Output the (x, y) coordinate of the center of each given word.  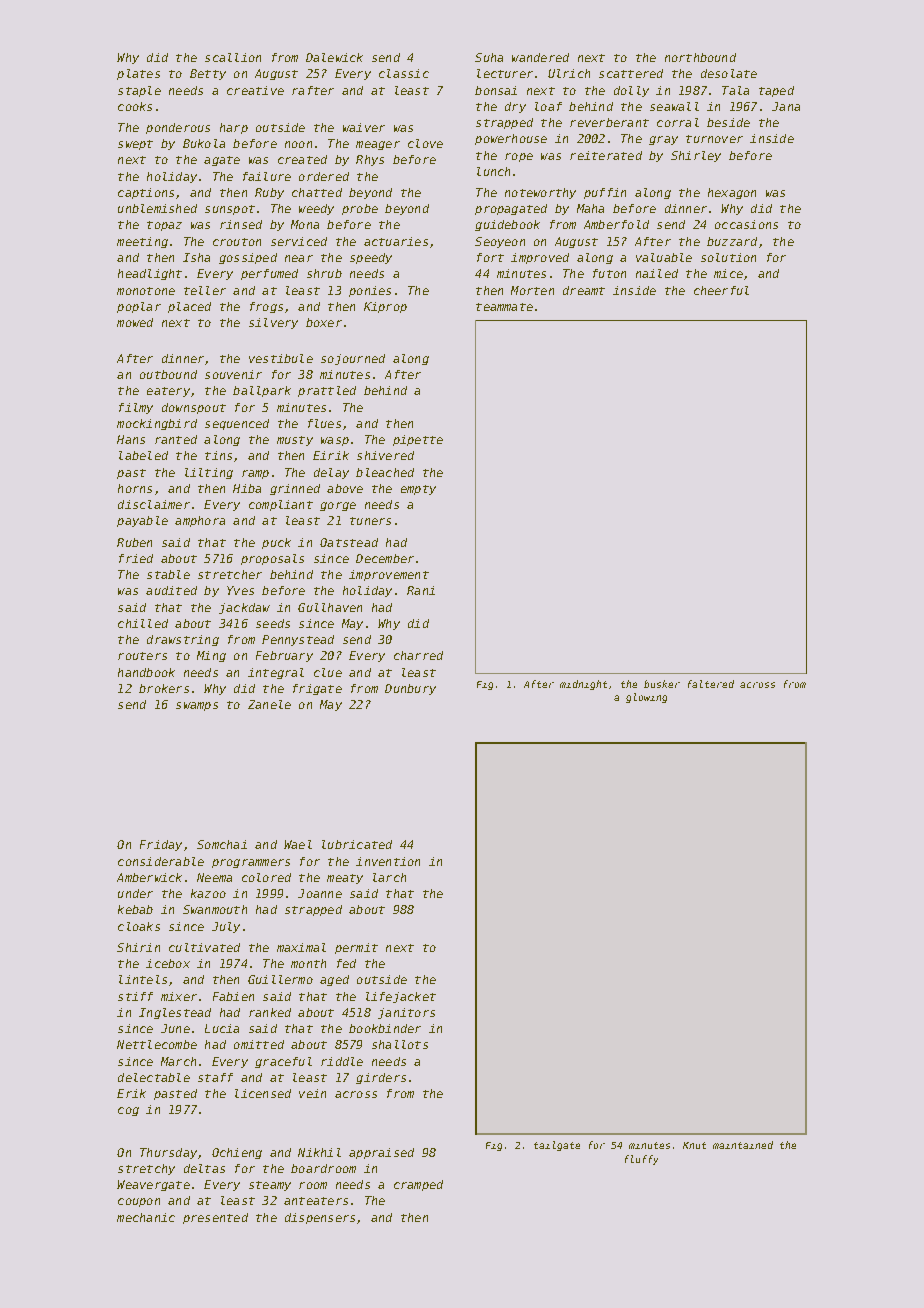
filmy (136, 408)
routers (142, 656)
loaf (548, 106)
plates (138, 74)
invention (388, 861)
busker (662, 684)
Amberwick (149, 877)
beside (728, 122)
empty (418, 490)
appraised (381, 1153)
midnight (583, 685)
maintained (743, 1145)
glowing (646, 698)
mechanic (146, 1217)
